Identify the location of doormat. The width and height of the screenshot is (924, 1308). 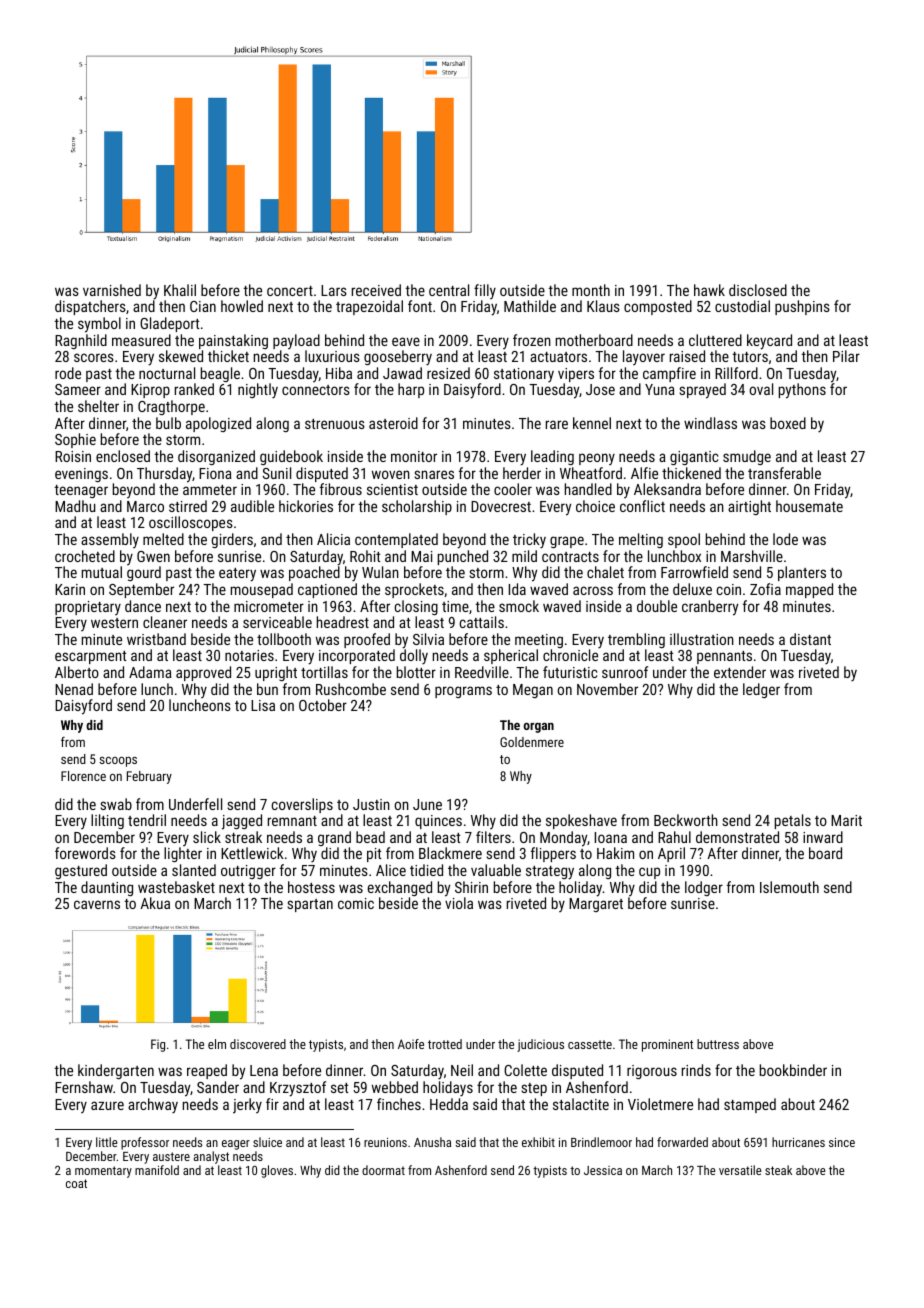
(383, 1170).
